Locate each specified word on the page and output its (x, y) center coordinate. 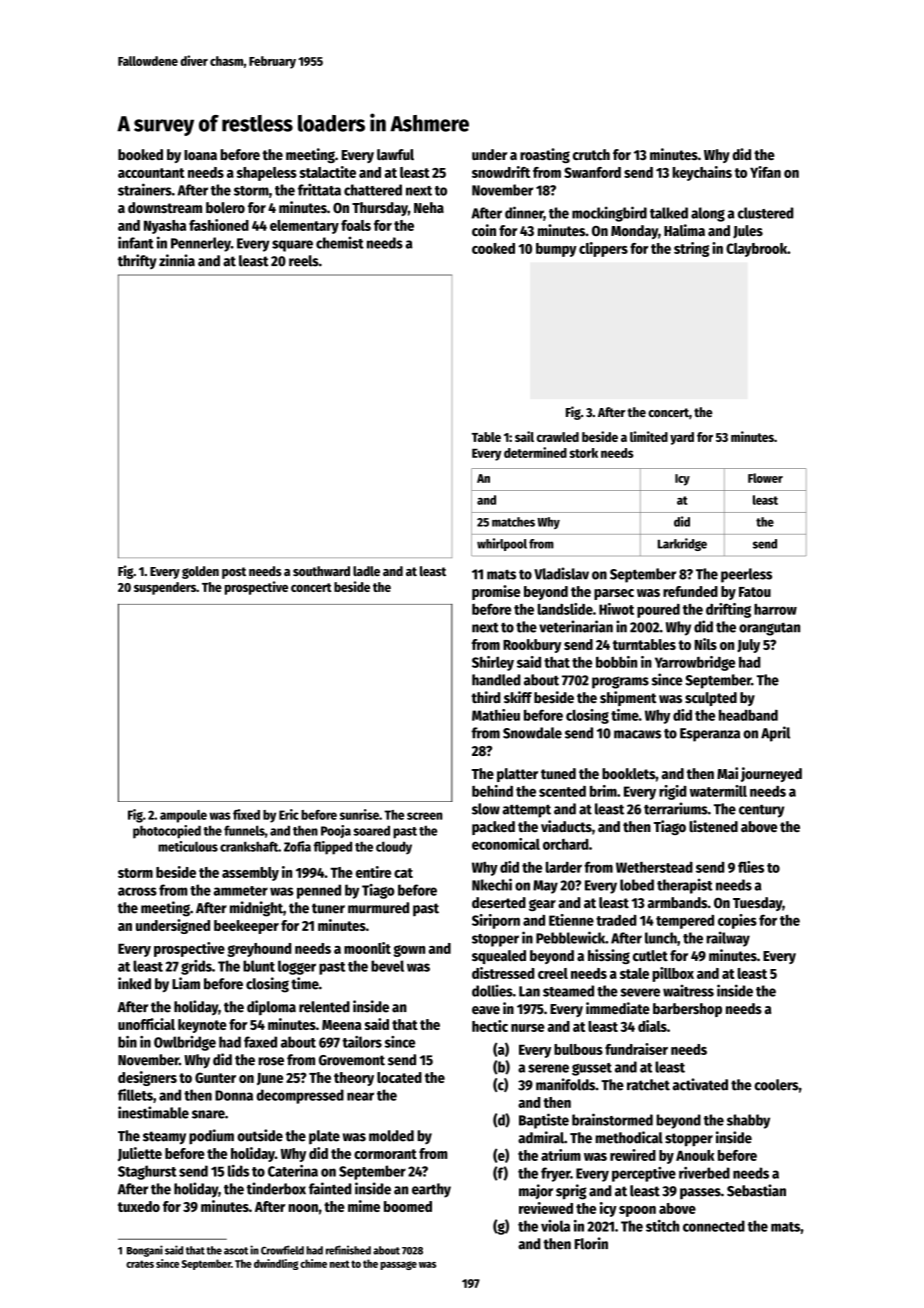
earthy (431, 1190)
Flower (765, 478)
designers (147, 1078)
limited (649, 436)
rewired (633, 1155)
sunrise (359, 814)
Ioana (200, 155)
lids (238, 1171)
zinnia (177, 260)
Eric (289, 814)
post (234, 573)
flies (751, 867)
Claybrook (756, 250)
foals (356, 225)
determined (535, 452)
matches (513, 522)
